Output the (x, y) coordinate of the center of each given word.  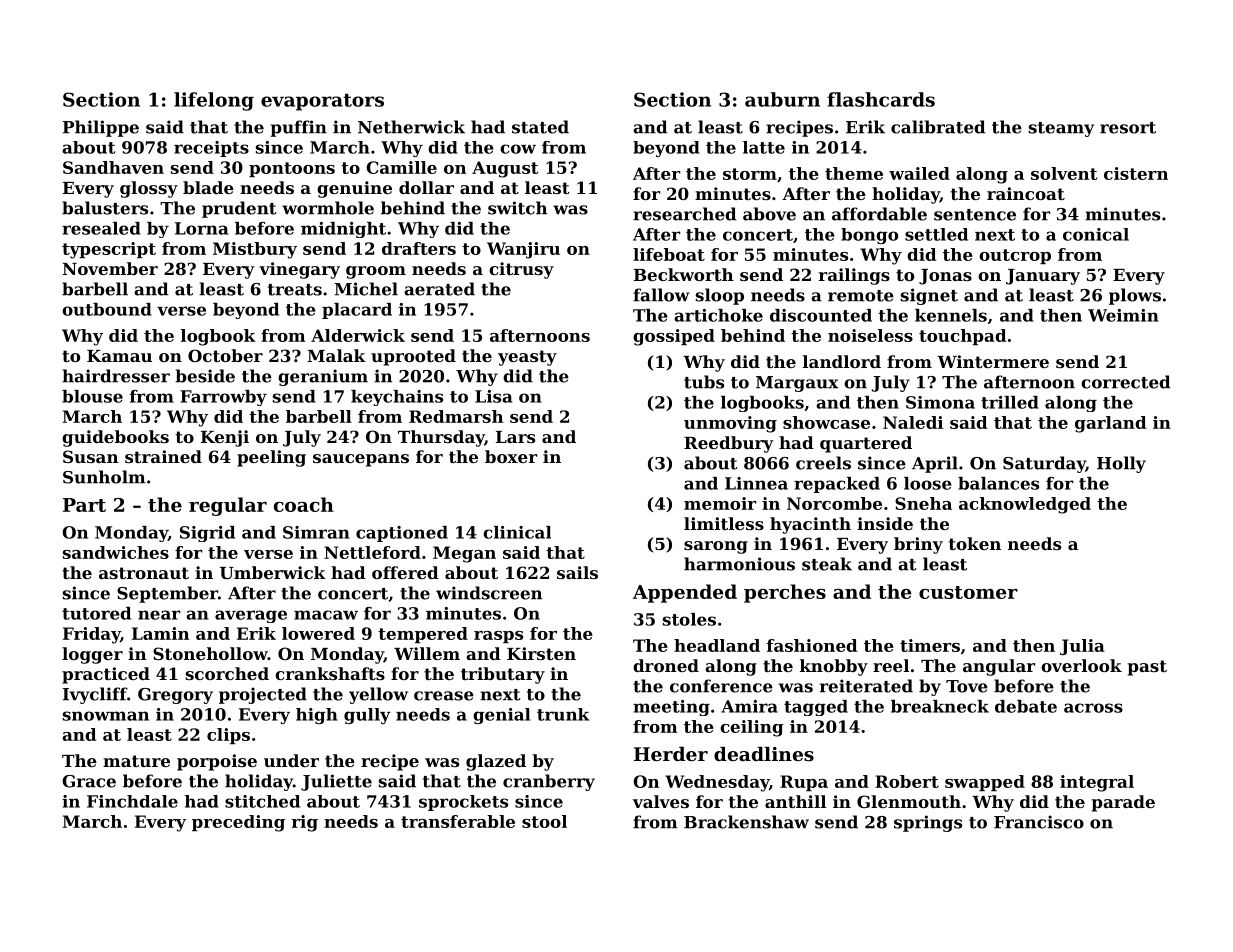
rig (305, 823)
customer (968, 592)
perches (785, 593)
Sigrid (207, 534)
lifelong (214, 101)
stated (540, 127)
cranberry (549, 782)
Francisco (1039, 822)
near (159, 615)
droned (666, 665)
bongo (869, 236)
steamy (1061, 129)
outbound (107, 309)
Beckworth (684, 274)
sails (577, 572)
